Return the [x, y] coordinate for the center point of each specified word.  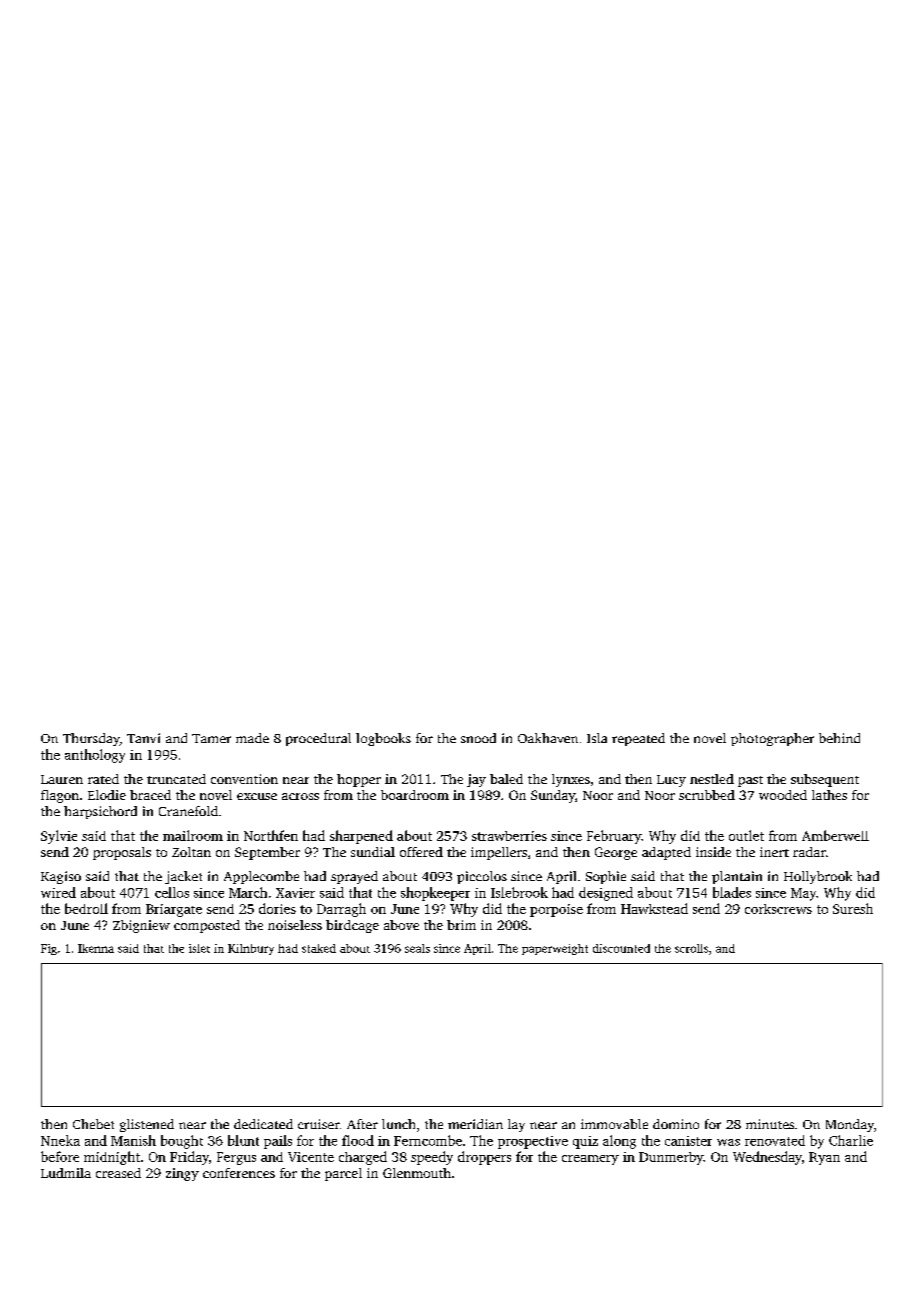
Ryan [824, 1158]
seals [417, 948]
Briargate [174, 910]
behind [839, 738]
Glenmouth [417, 1173]
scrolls [691, 948]
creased [118, 1173]
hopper [359, 780]
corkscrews [778, 909]
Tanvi [143, 738]
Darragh [341, 910]
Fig [49, 949]
